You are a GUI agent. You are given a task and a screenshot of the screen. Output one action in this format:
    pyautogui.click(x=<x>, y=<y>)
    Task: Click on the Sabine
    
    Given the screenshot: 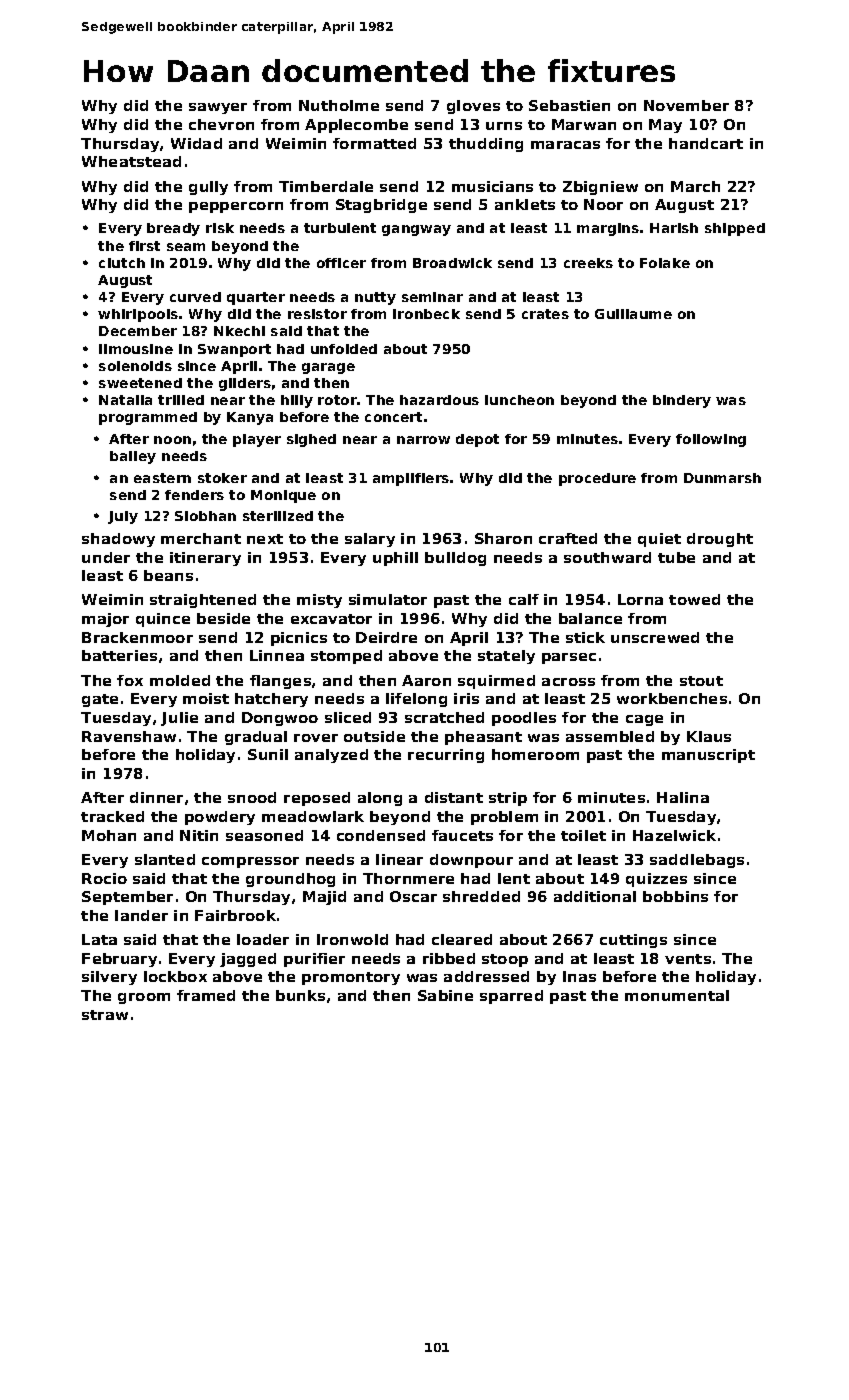 What is the action you would take?
    pyautogui.click(x=445, y=995)
